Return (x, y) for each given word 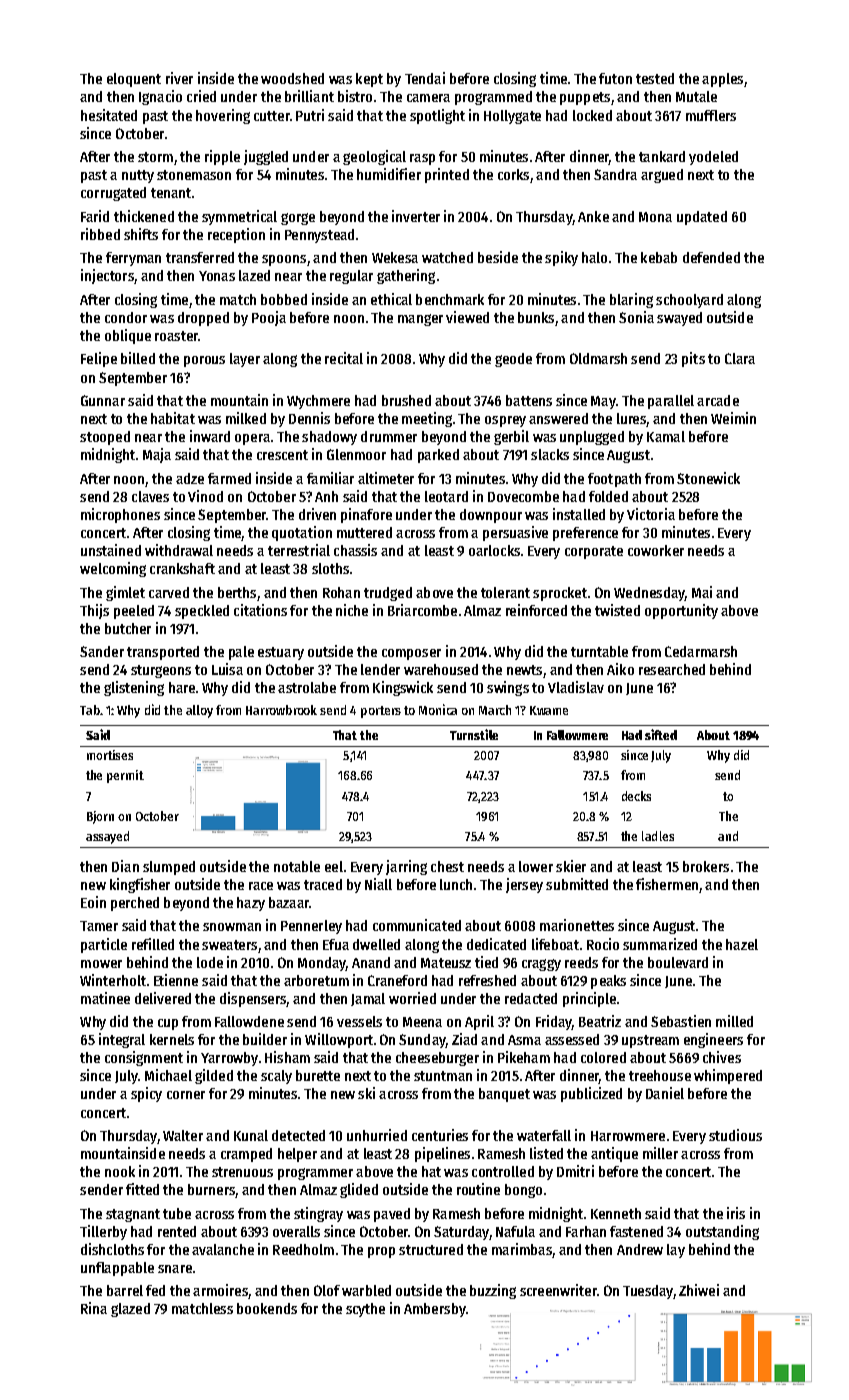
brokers (706, 866)
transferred (200, 257)
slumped (169, 868)
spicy (146, 1094)
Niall (378, 884)
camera (428, 98)
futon (615, 78)
